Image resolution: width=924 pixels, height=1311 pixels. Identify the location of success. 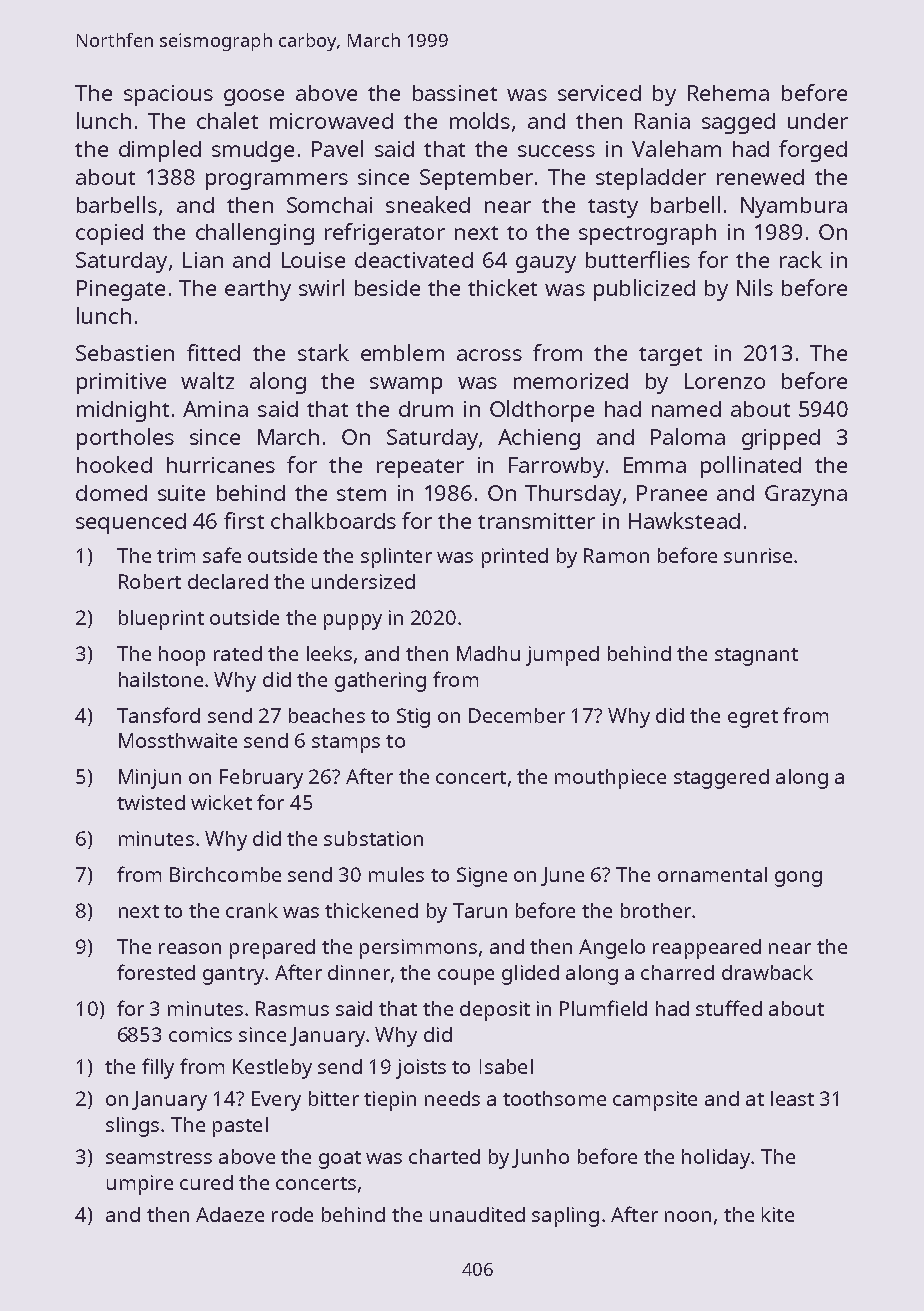
(556, 151).
